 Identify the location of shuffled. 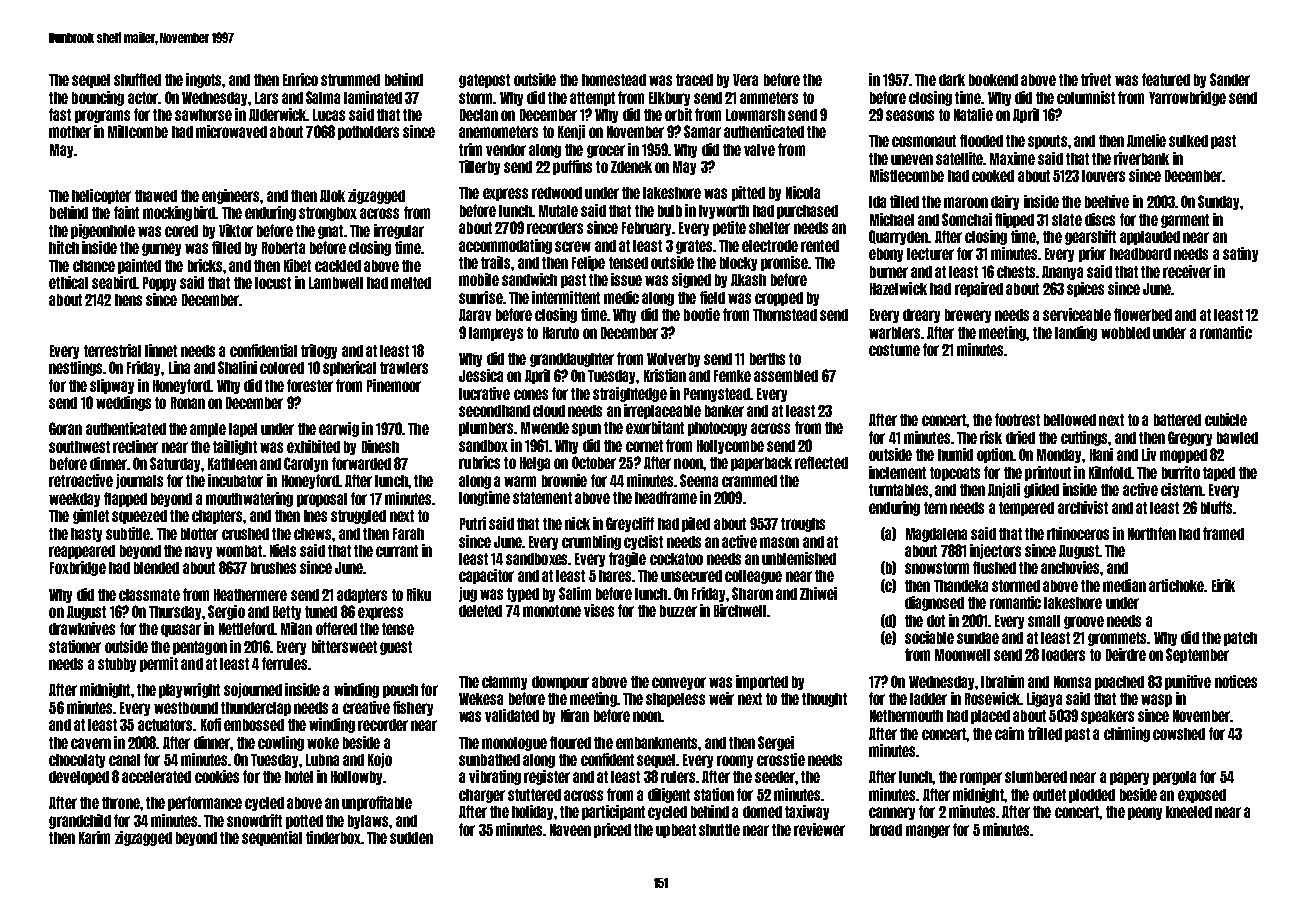
(137, 79).
